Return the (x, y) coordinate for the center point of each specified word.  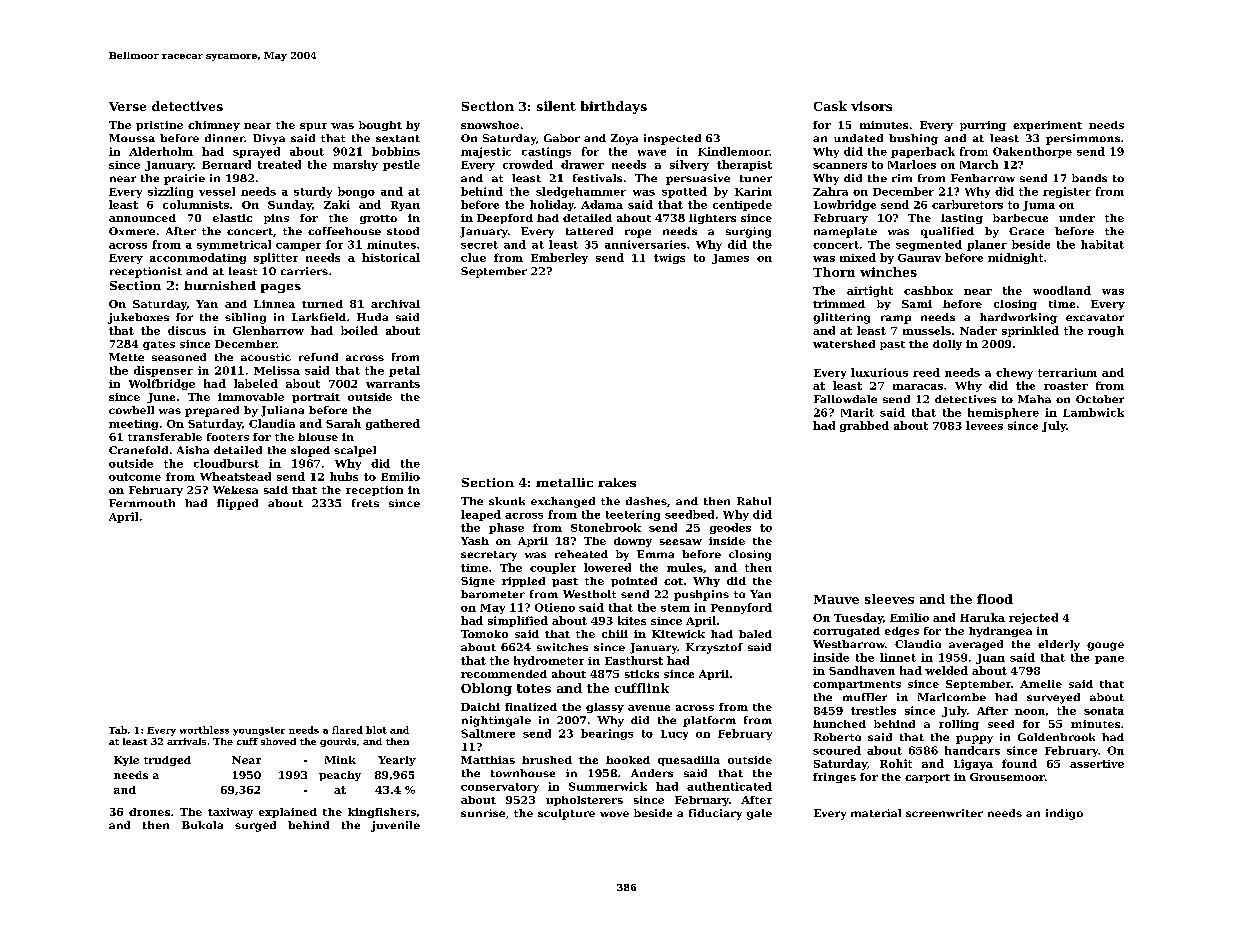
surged (255, 826)
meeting (133, 425)
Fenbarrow (983, 178)
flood (995, 599)
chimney (214, 126)
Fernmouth (142, 503)
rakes (617, 482)
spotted (684, 192)
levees (984, 425)
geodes (730, 528)
